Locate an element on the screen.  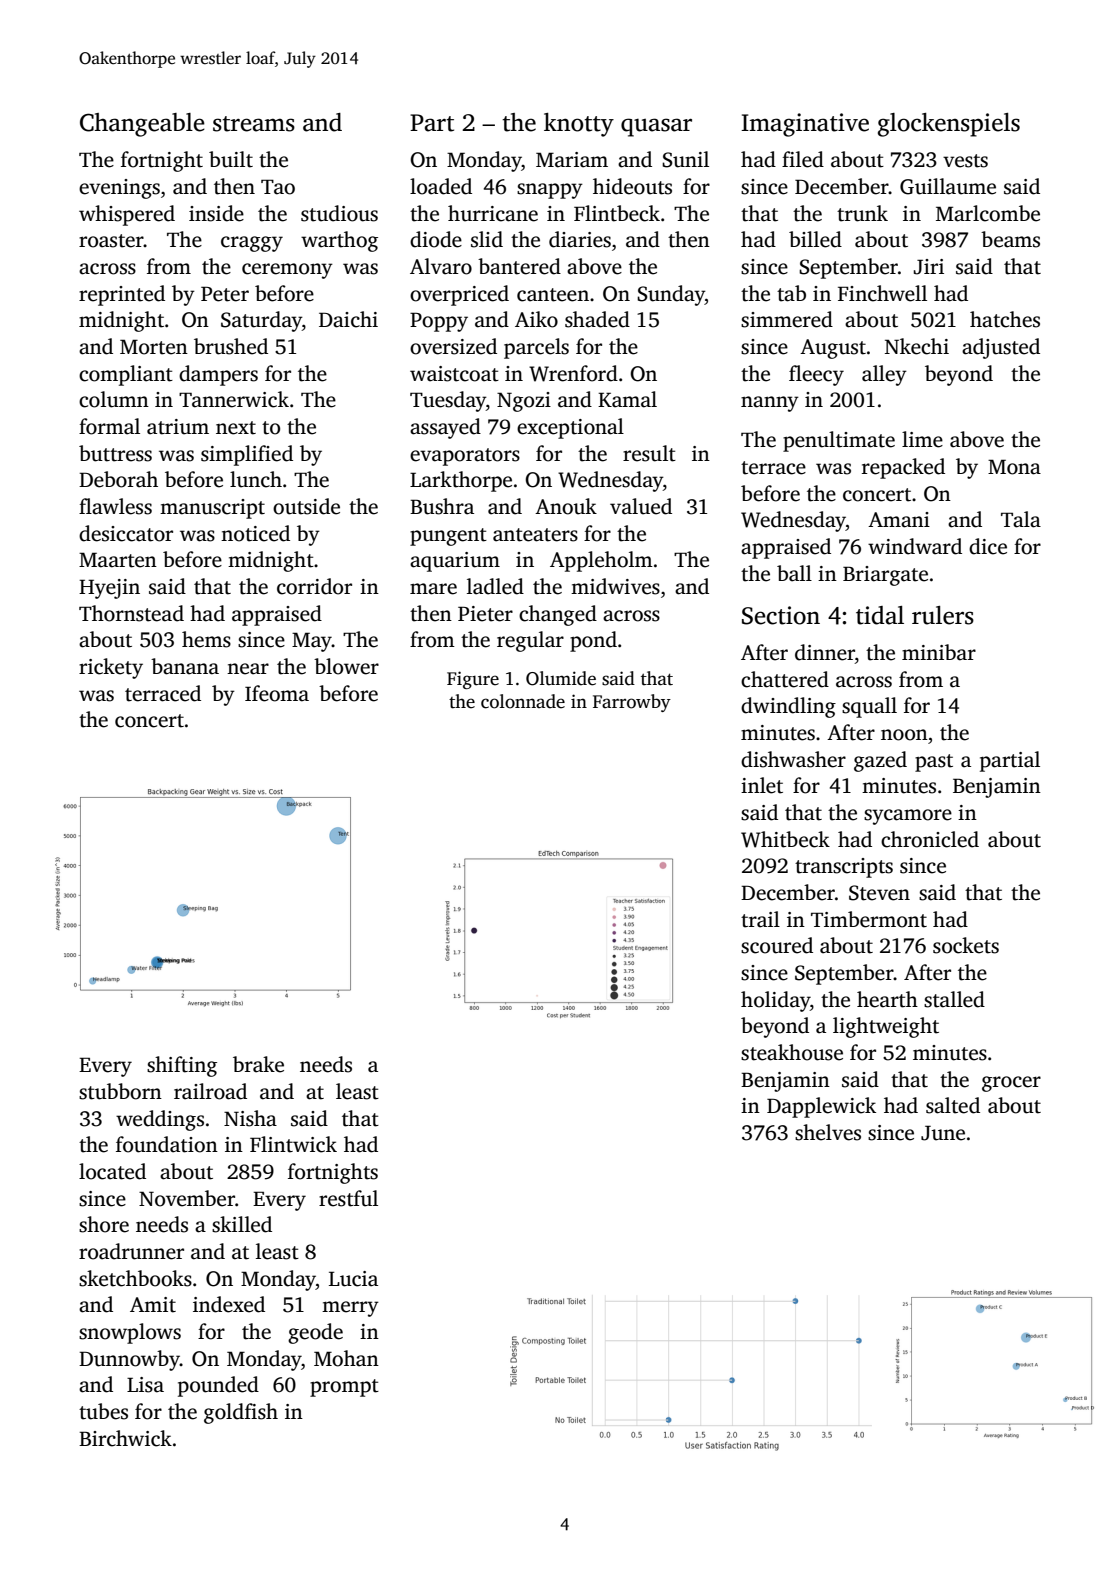
snowplows is located at coordinates (130, 1333).
